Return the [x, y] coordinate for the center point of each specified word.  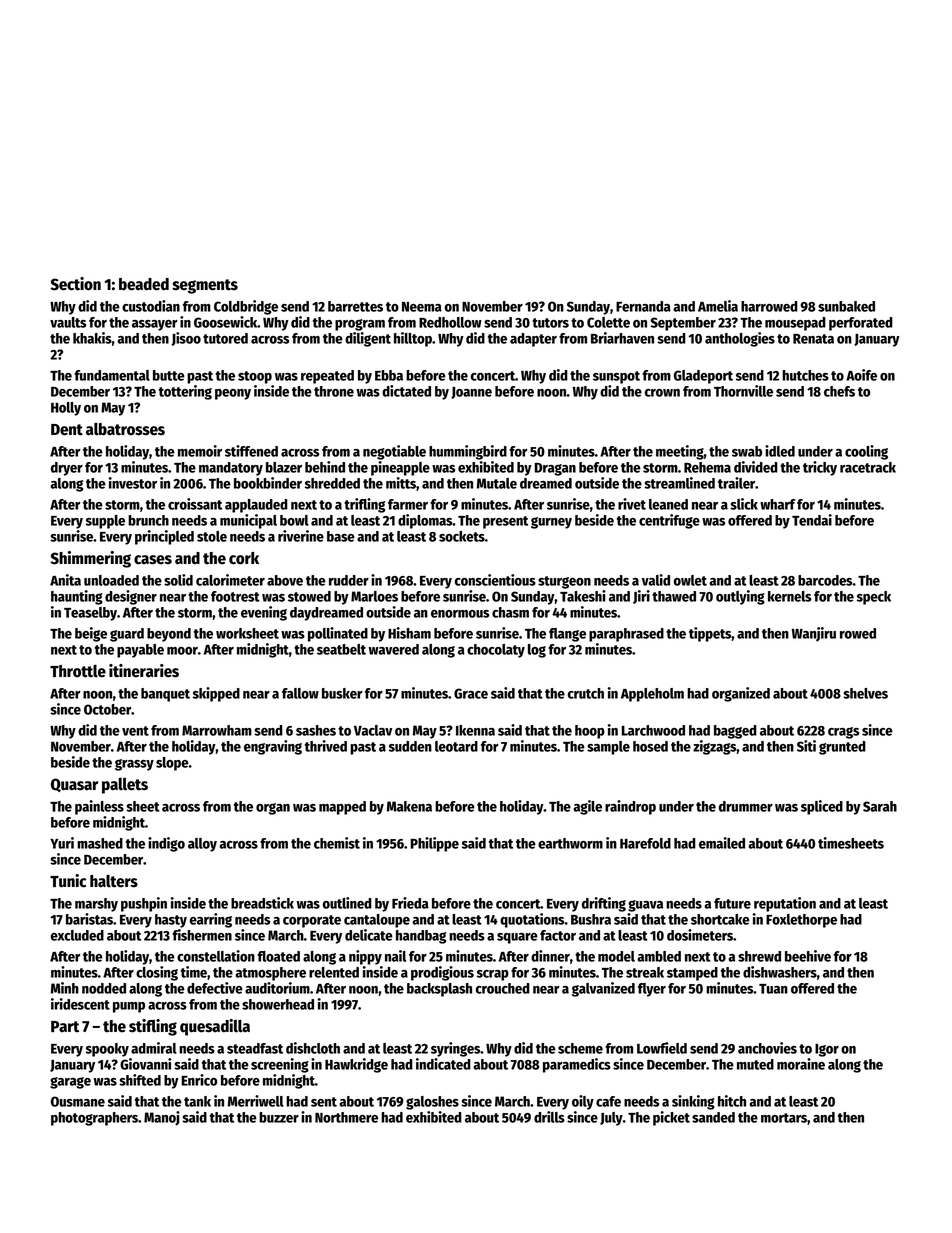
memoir [200, 451]
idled [780, 451]
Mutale [497, 483]
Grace [471, 693]
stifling [153, 1027]
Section [75, 284]
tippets [710, 634]
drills [549, 1117]
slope [172, 764]
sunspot [616, 377]
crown [662, 393]
